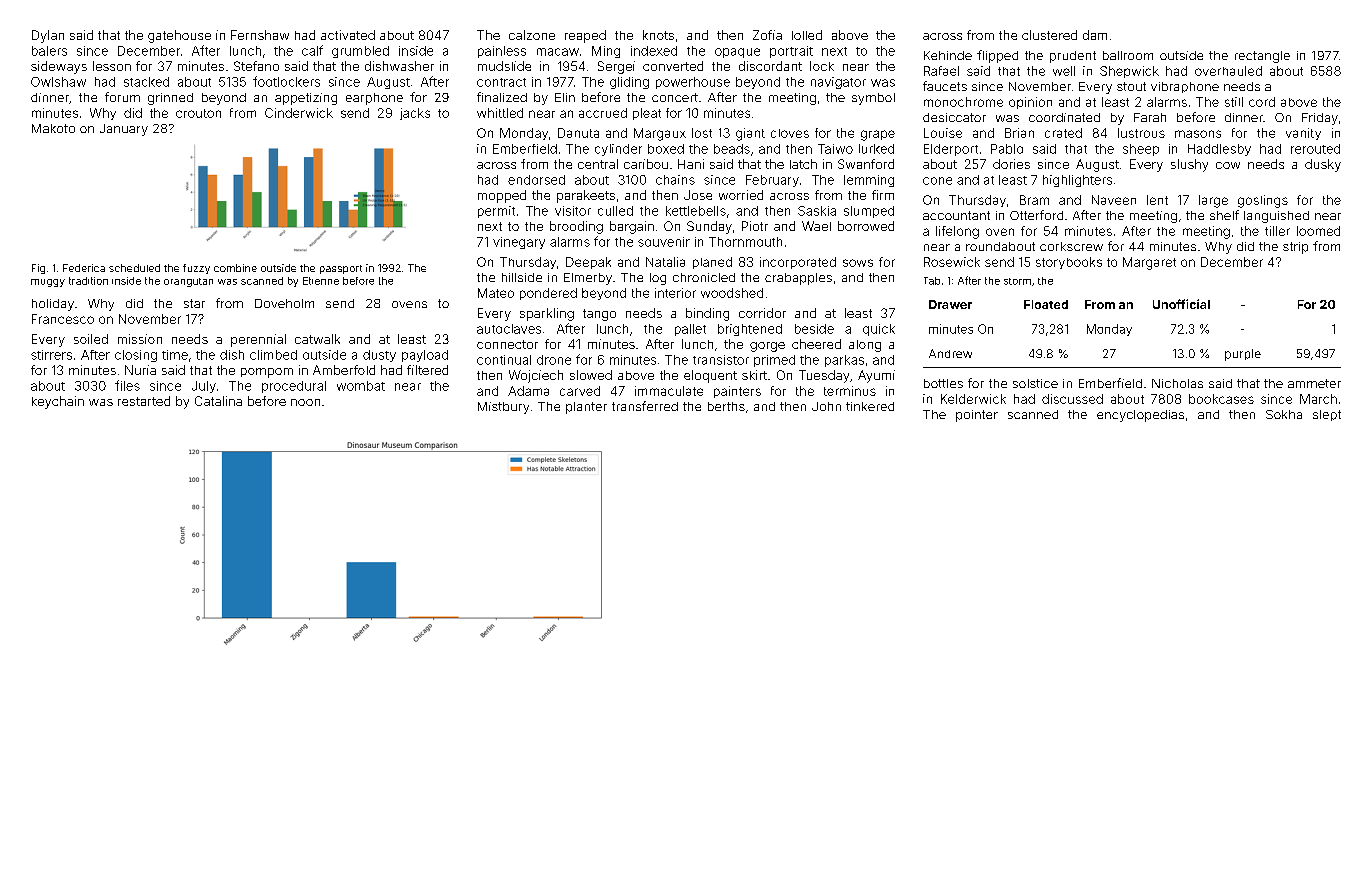  Describe the element at coordinates (1185, 87) in the screenshot. I see `vibraphone` at that location.
